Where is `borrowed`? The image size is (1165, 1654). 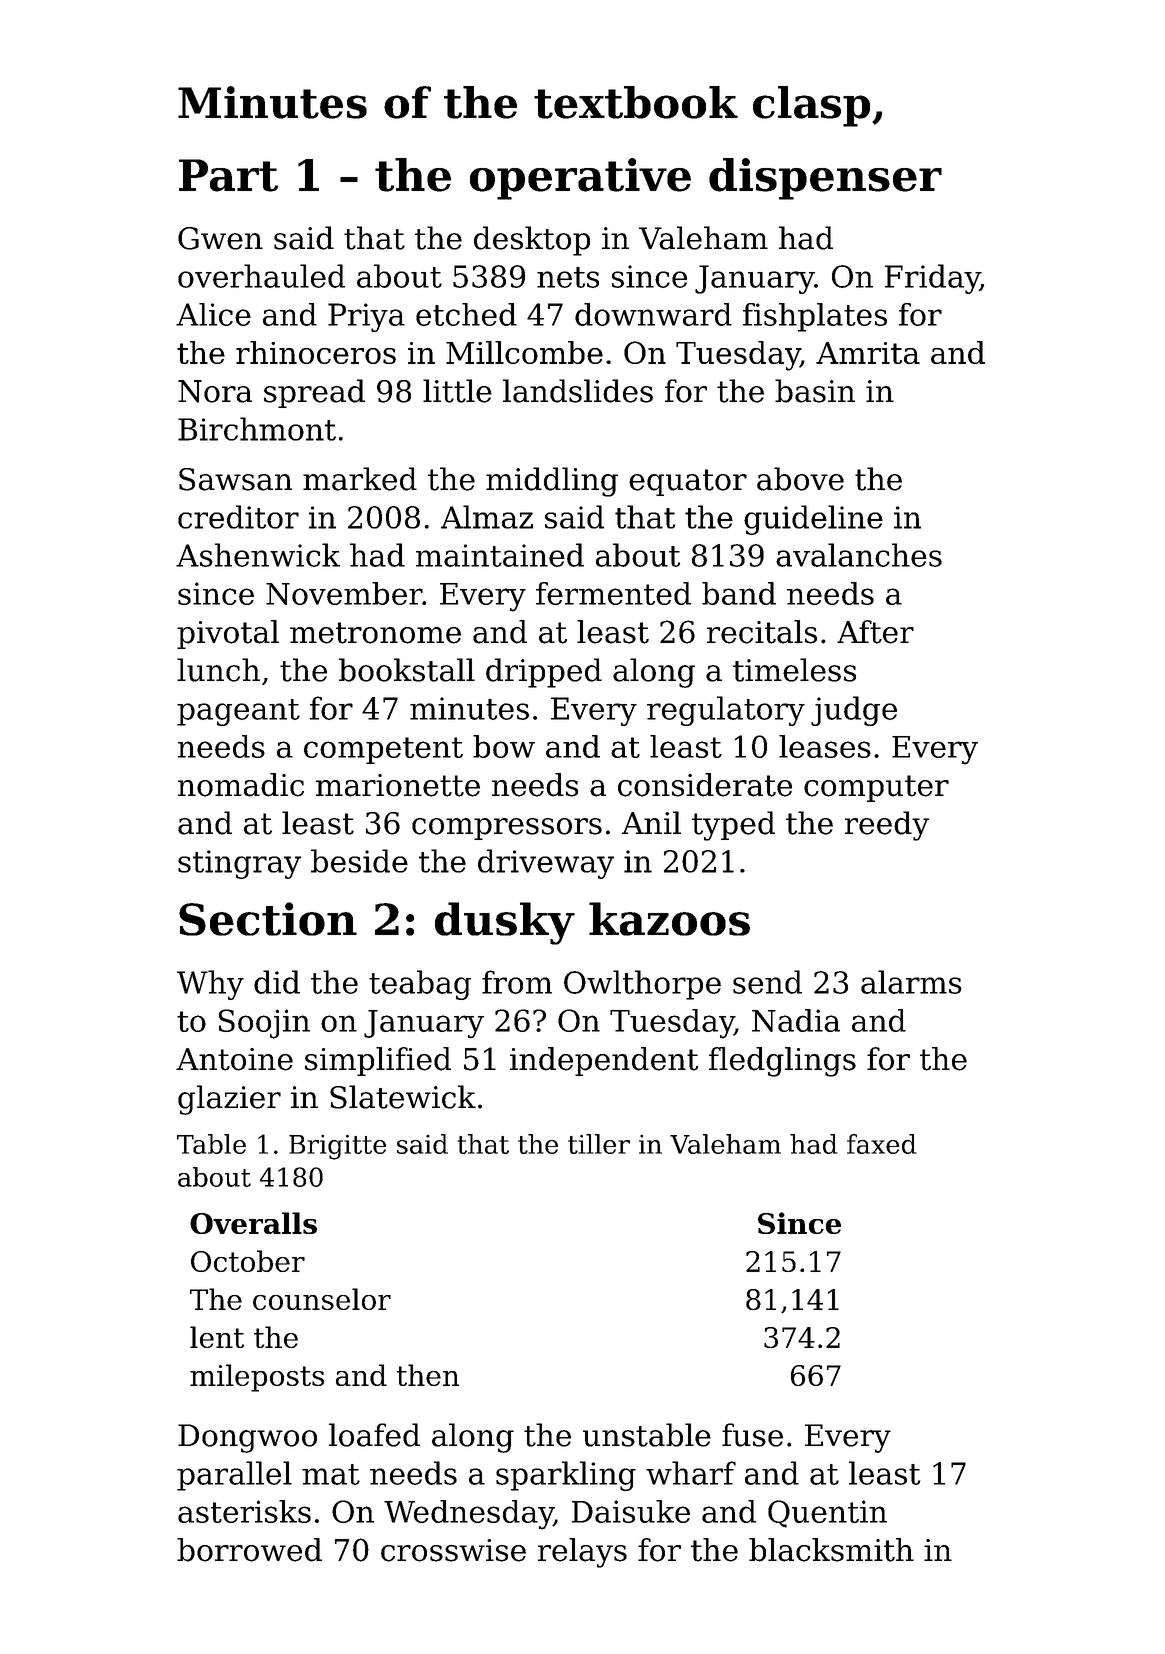
borrowed is located at coordinates (249, 1550).
